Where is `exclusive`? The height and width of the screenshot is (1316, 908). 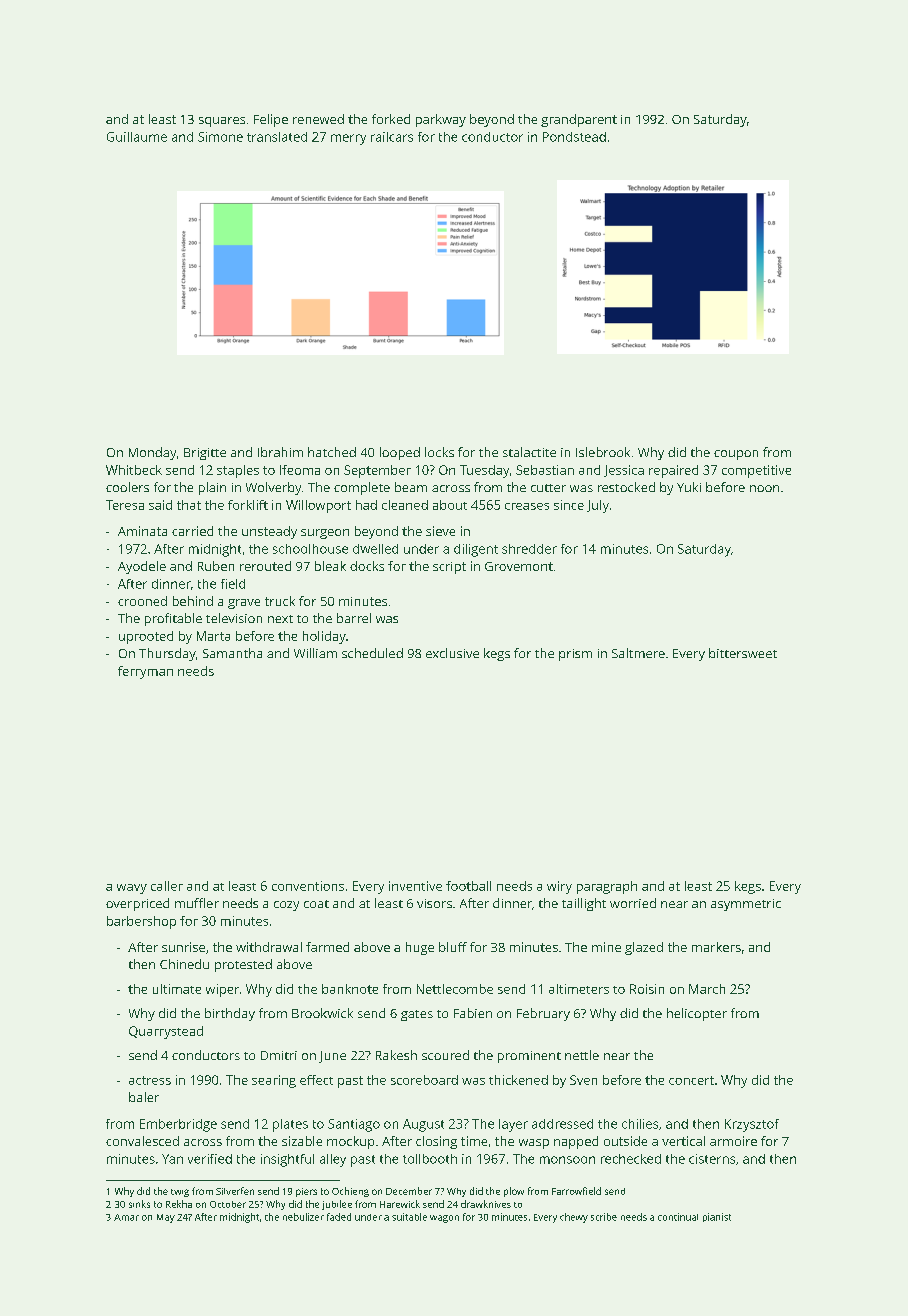
exclusive is located at coordinates (452, 653).
